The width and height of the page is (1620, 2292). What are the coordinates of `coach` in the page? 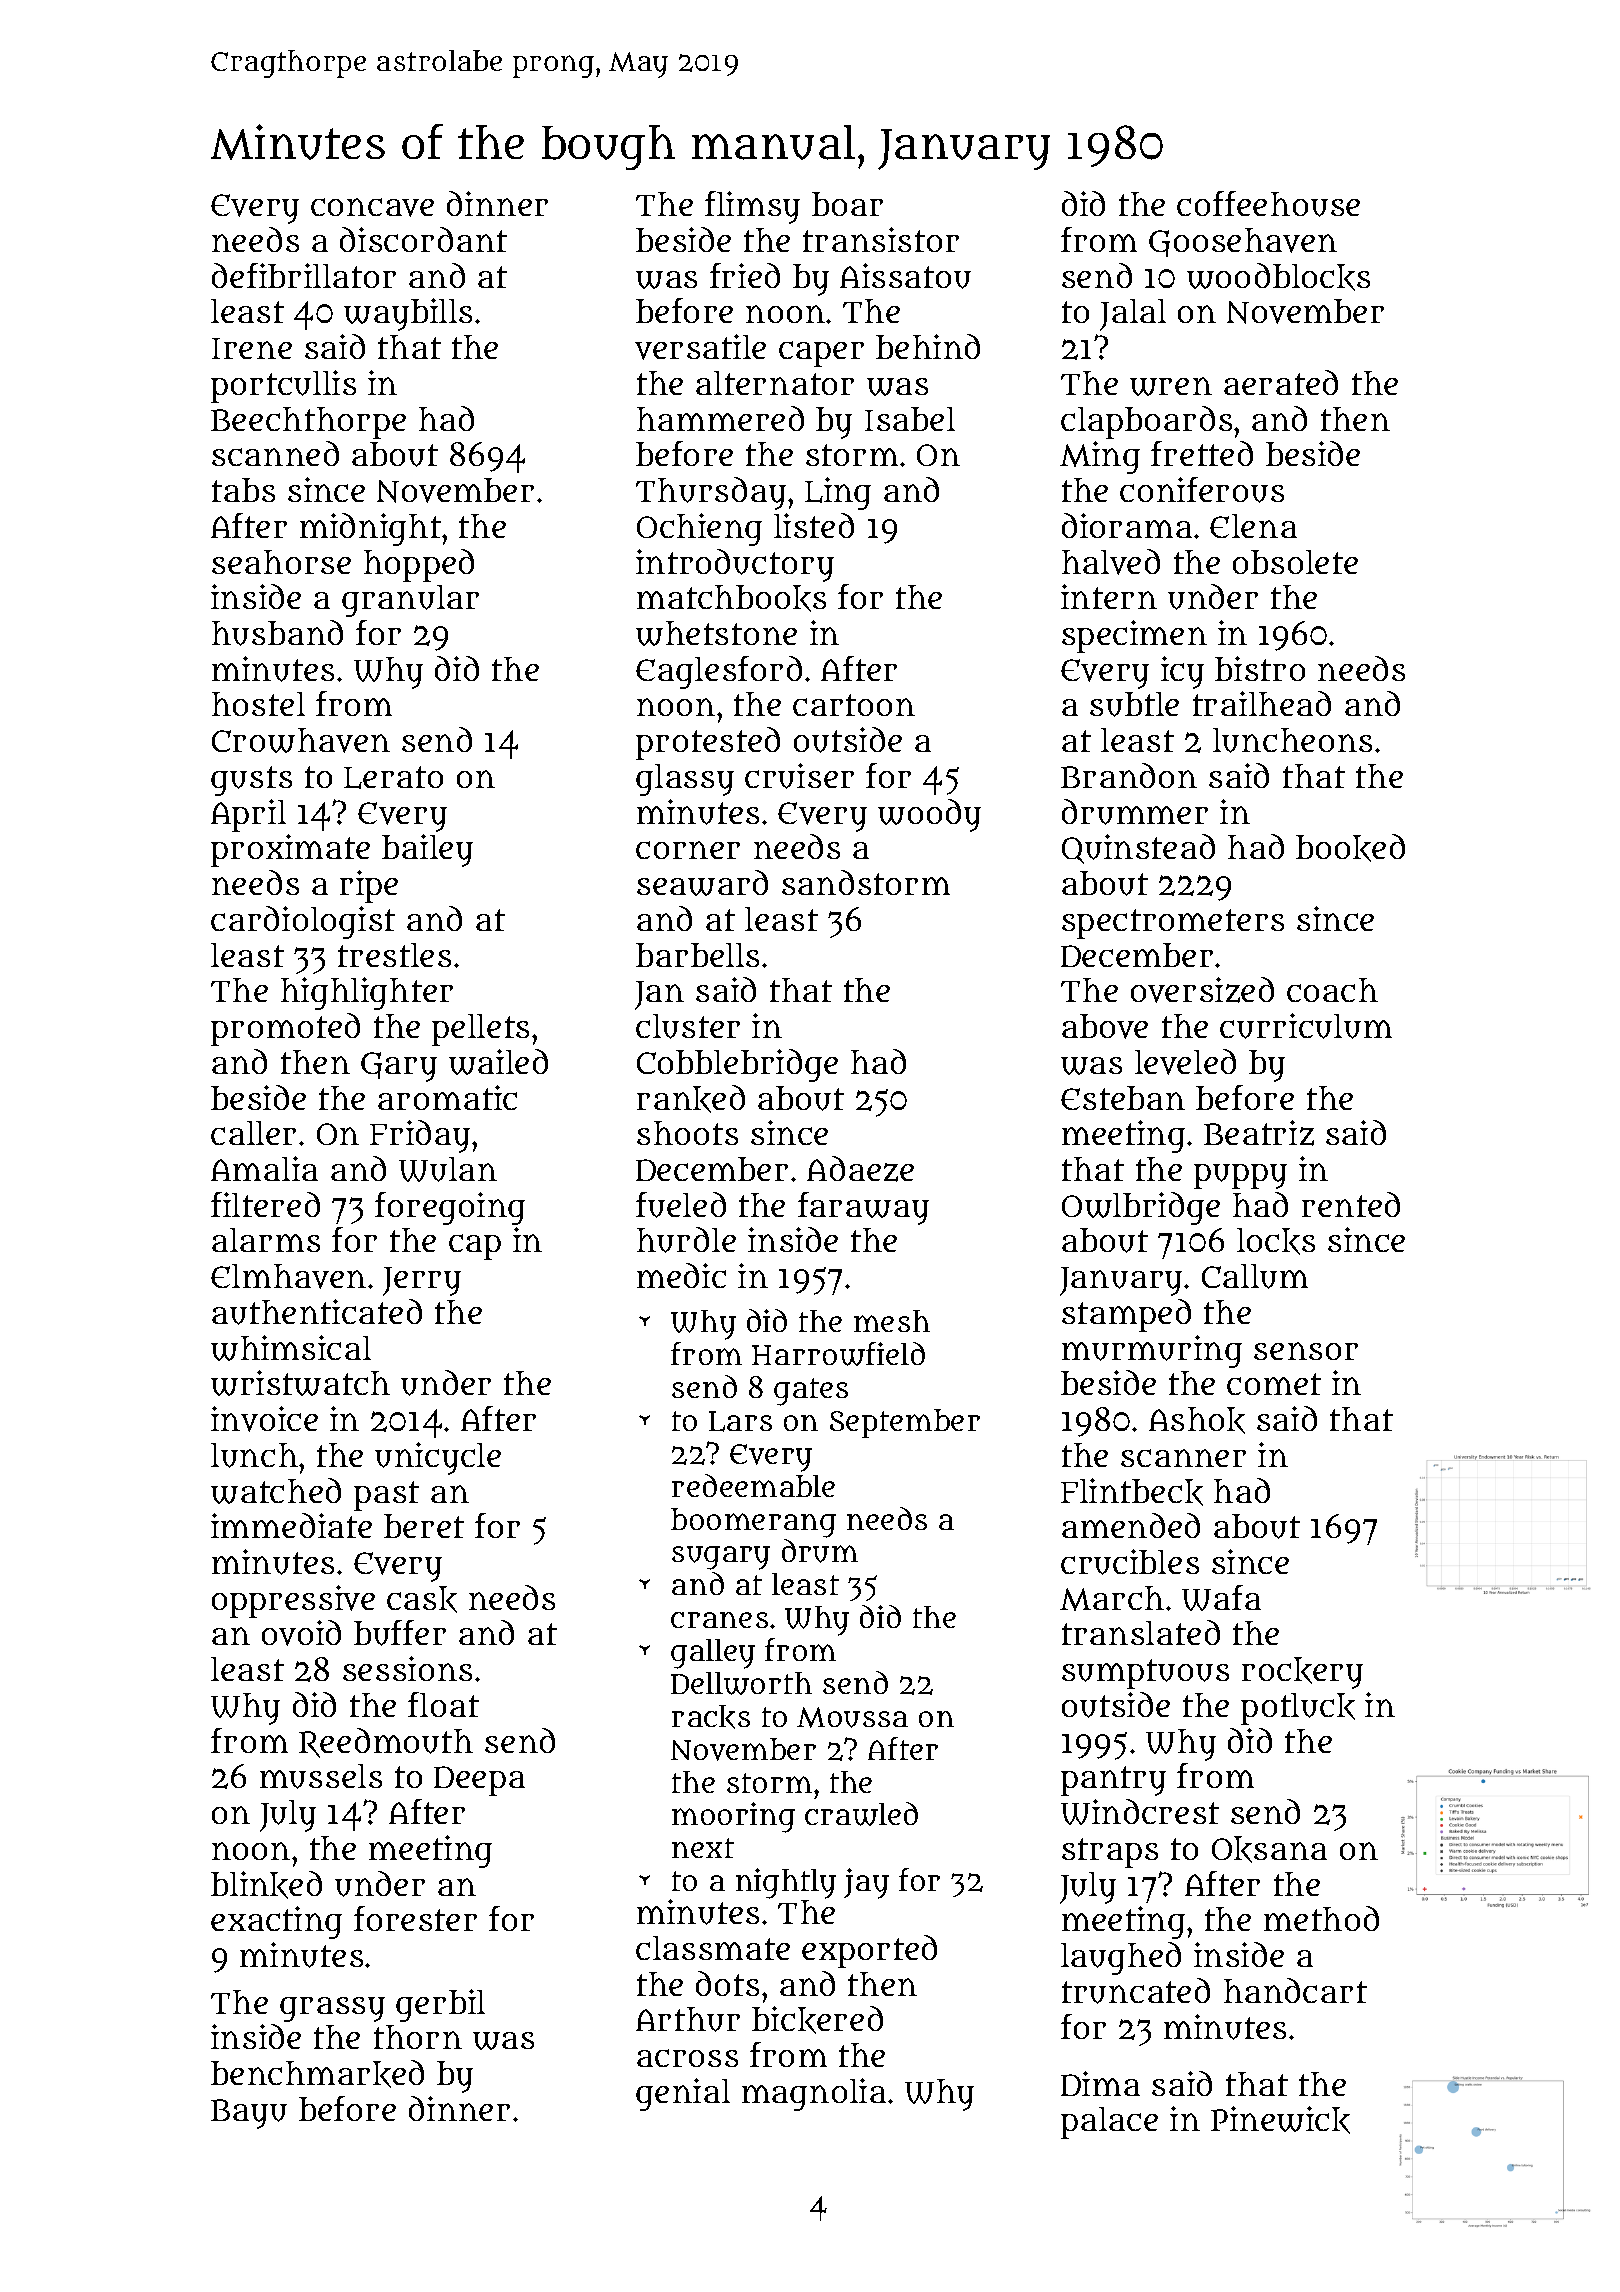 It's located at (1332, 990).
